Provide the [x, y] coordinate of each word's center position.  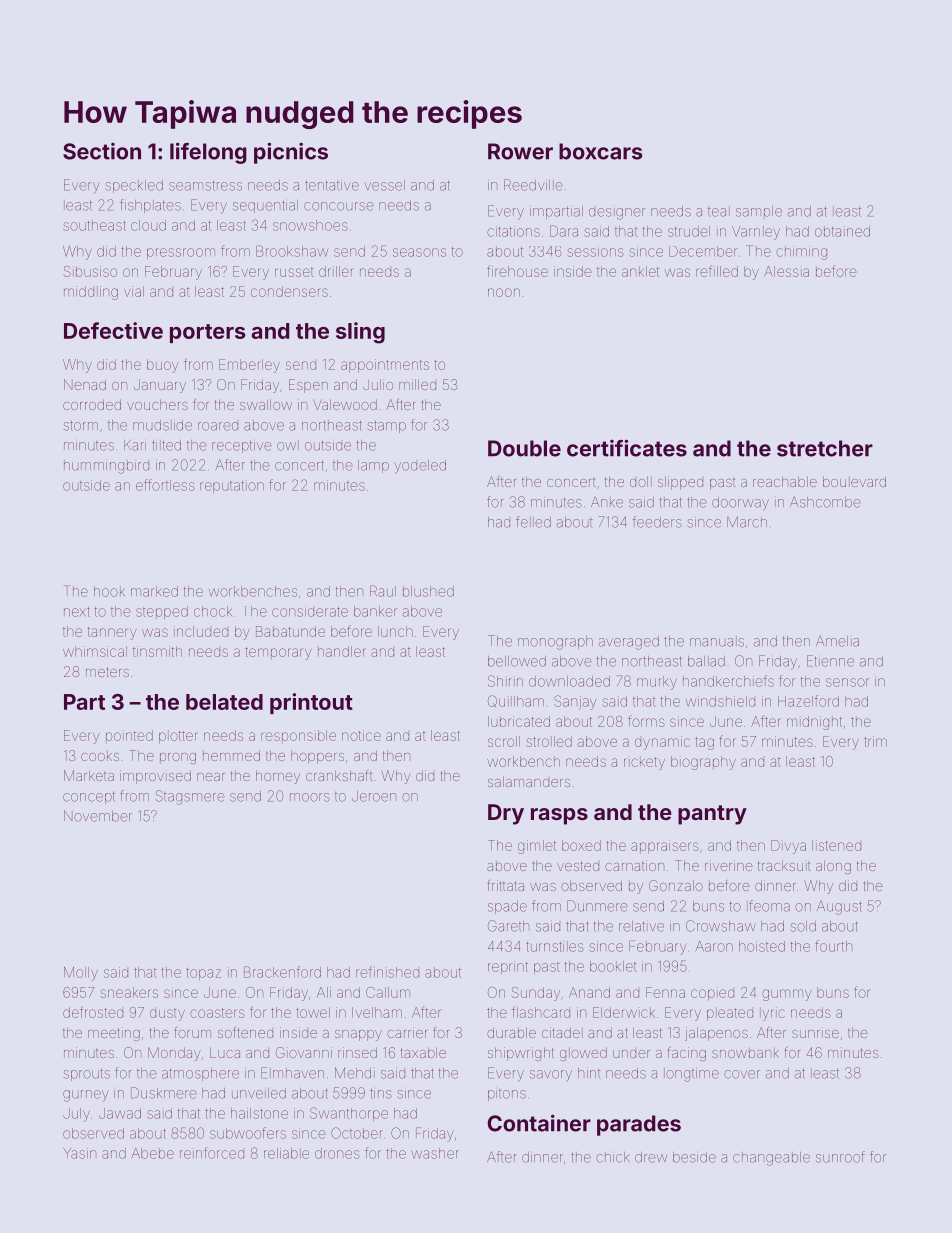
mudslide [162, 425]
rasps [559, 816]
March [747, 522]
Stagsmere [190, 797]
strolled [549, 741]
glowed [583, 1054]
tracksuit [784, 865]
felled [533, 522]
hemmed [231, 755]
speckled [134, 186]
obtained [842, 231]
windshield [720, 701]
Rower [520, 151]
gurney [86, 1096]
